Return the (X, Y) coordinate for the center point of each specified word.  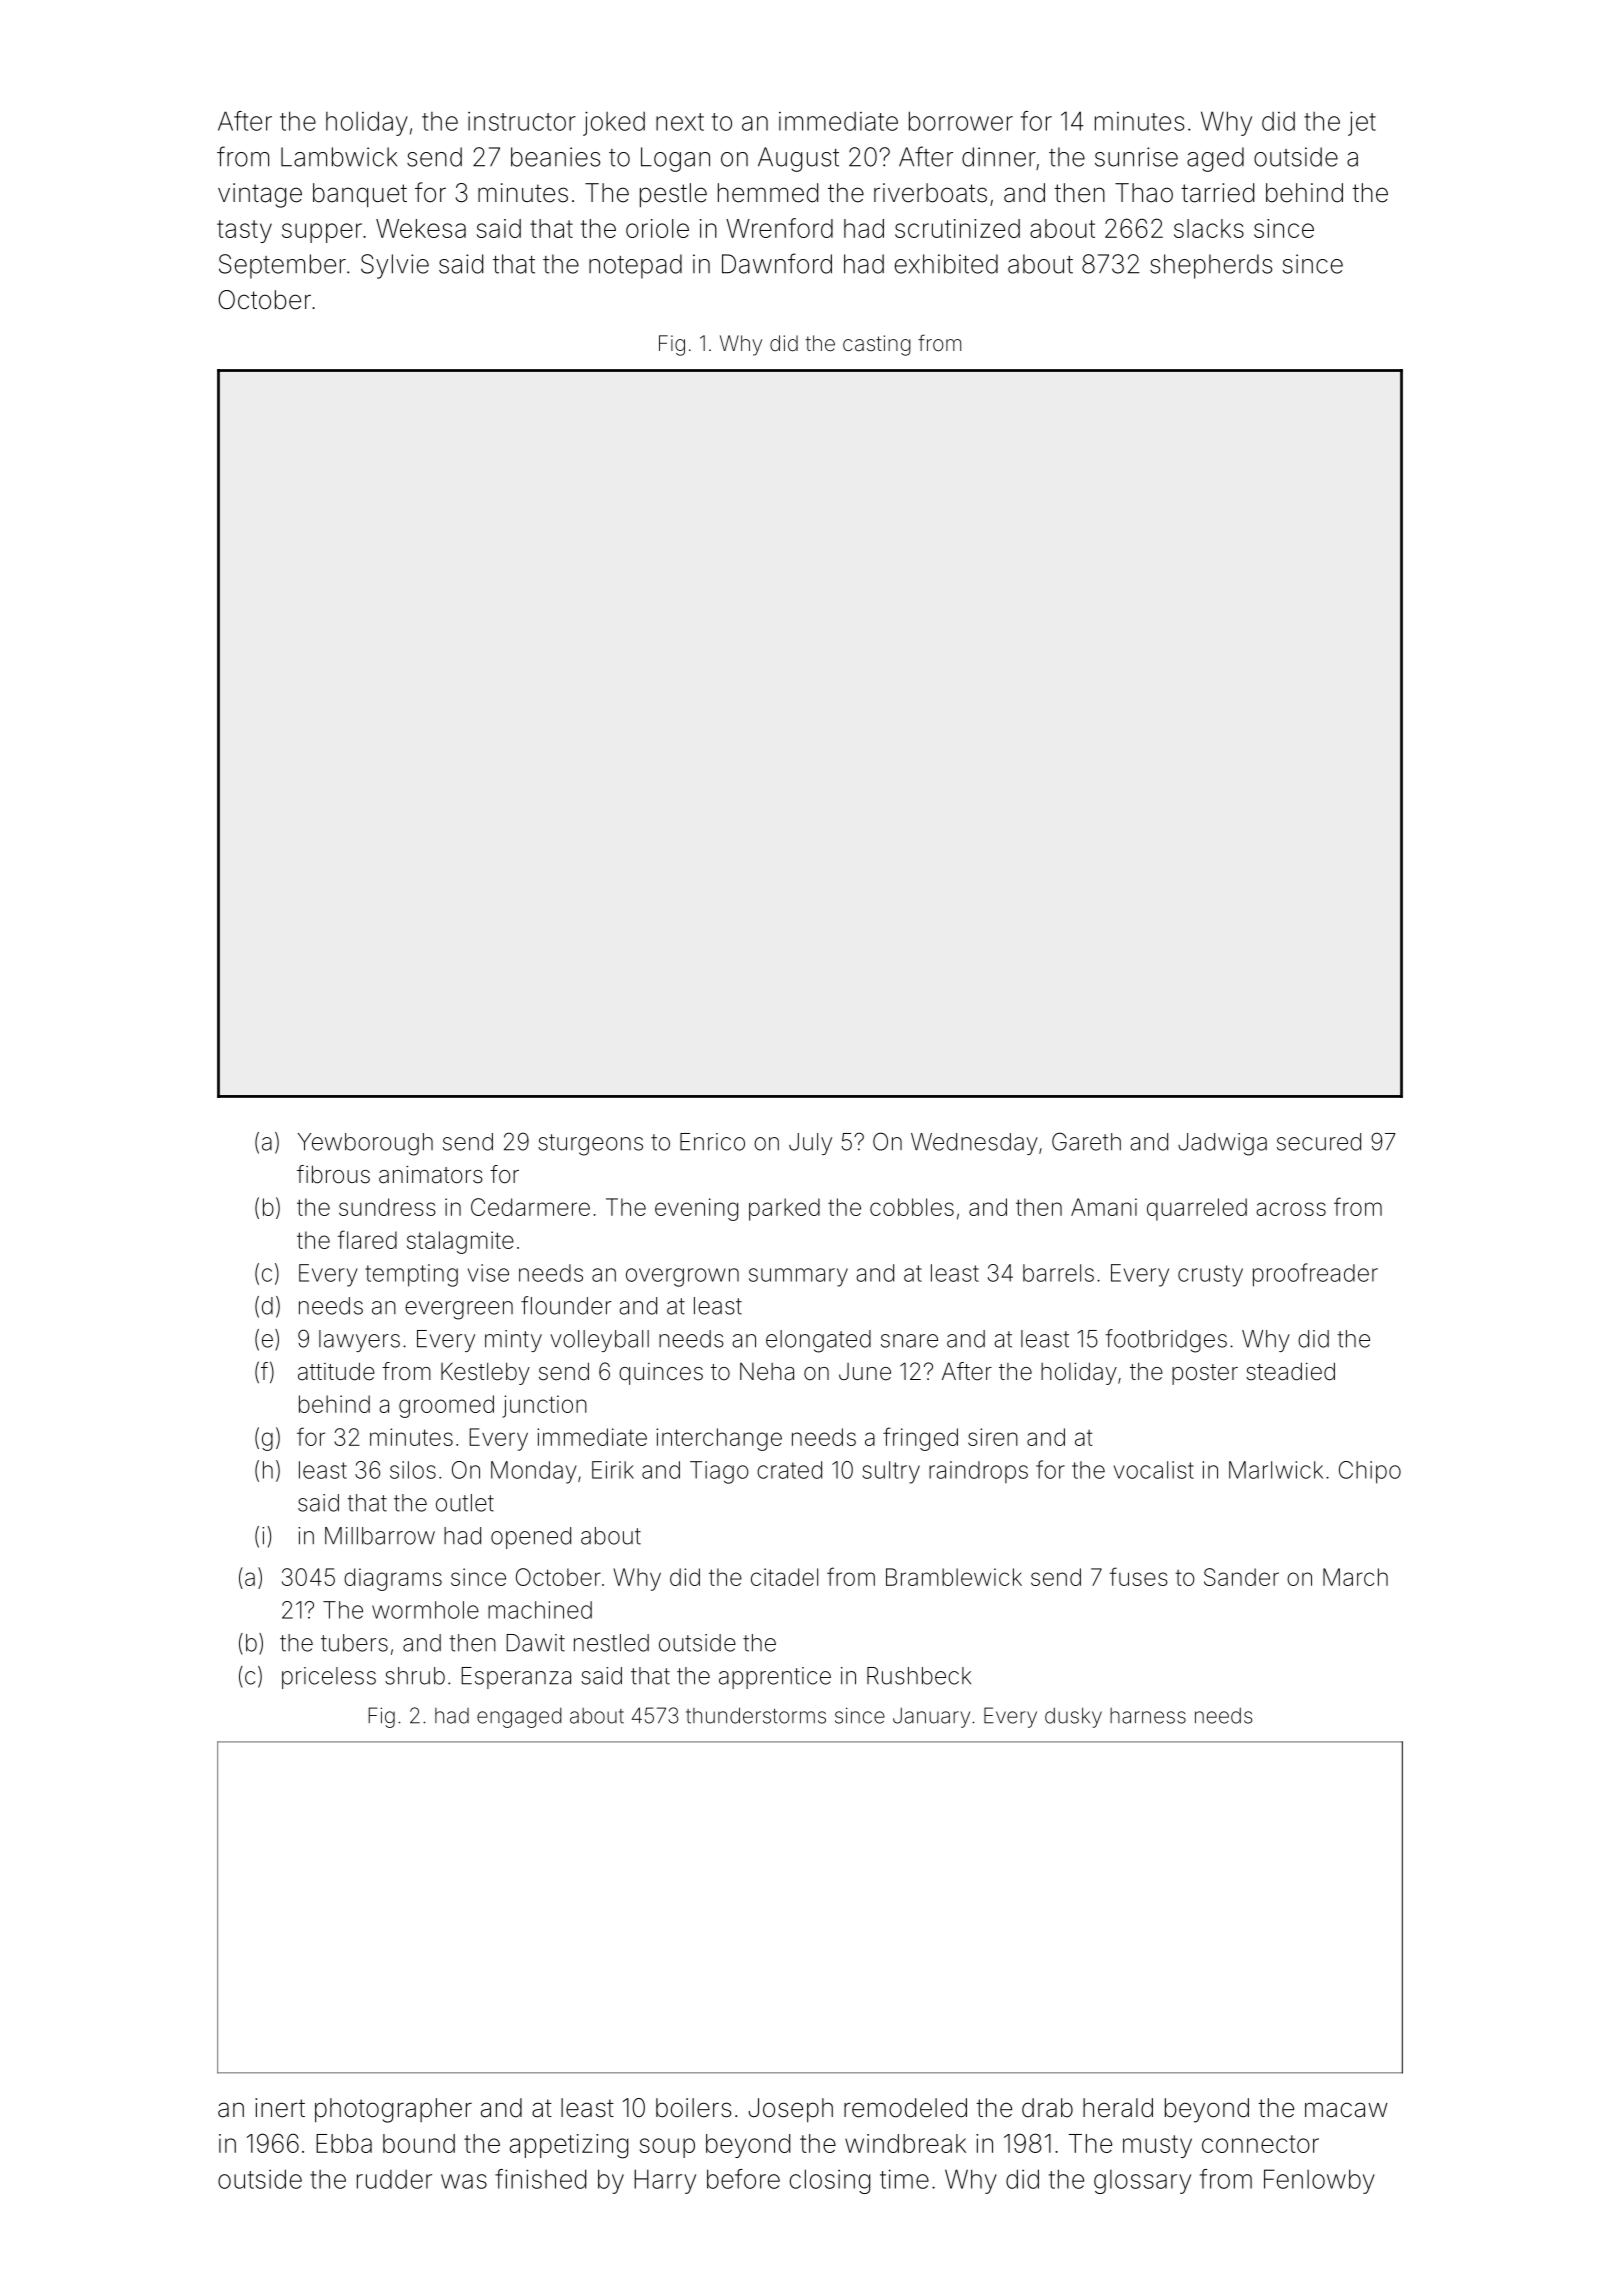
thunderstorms (756, 1715)
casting (877, 345)
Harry (665, 2181)
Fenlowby (1319, 2181)
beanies (555, 157)
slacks (1209, 228)
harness (1148, 1716)
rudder (394, 2179)
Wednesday (974, 1144)
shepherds (1211, 266)
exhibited (946, 264)
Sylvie (395, 266)
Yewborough (365, 1144)
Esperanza (516, 1678)
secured (1319, 1142)
